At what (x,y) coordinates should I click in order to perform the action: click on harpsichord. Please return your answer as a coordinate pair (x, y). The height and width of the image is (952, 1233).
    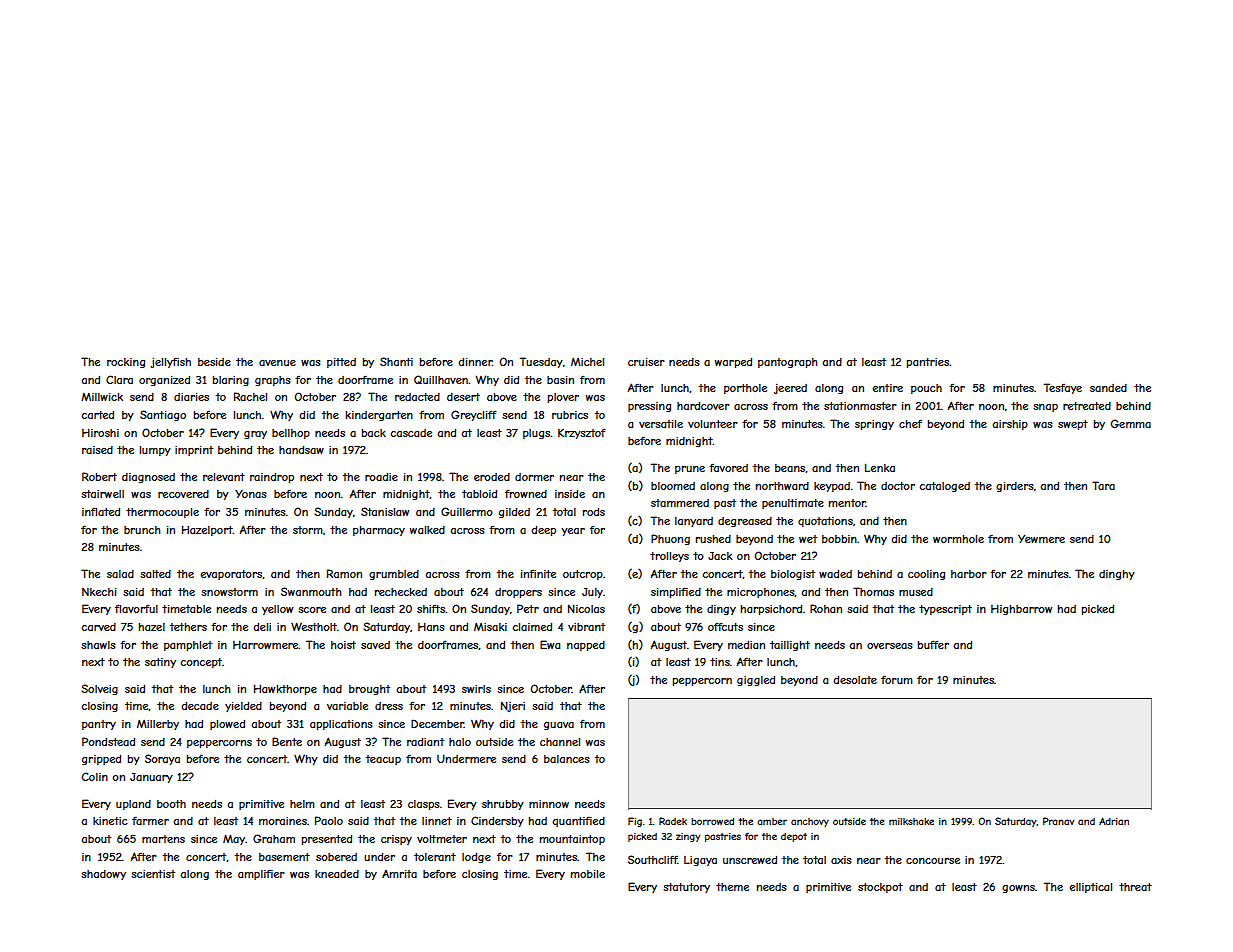
    Looking at the image, I should click on (771, 610).
